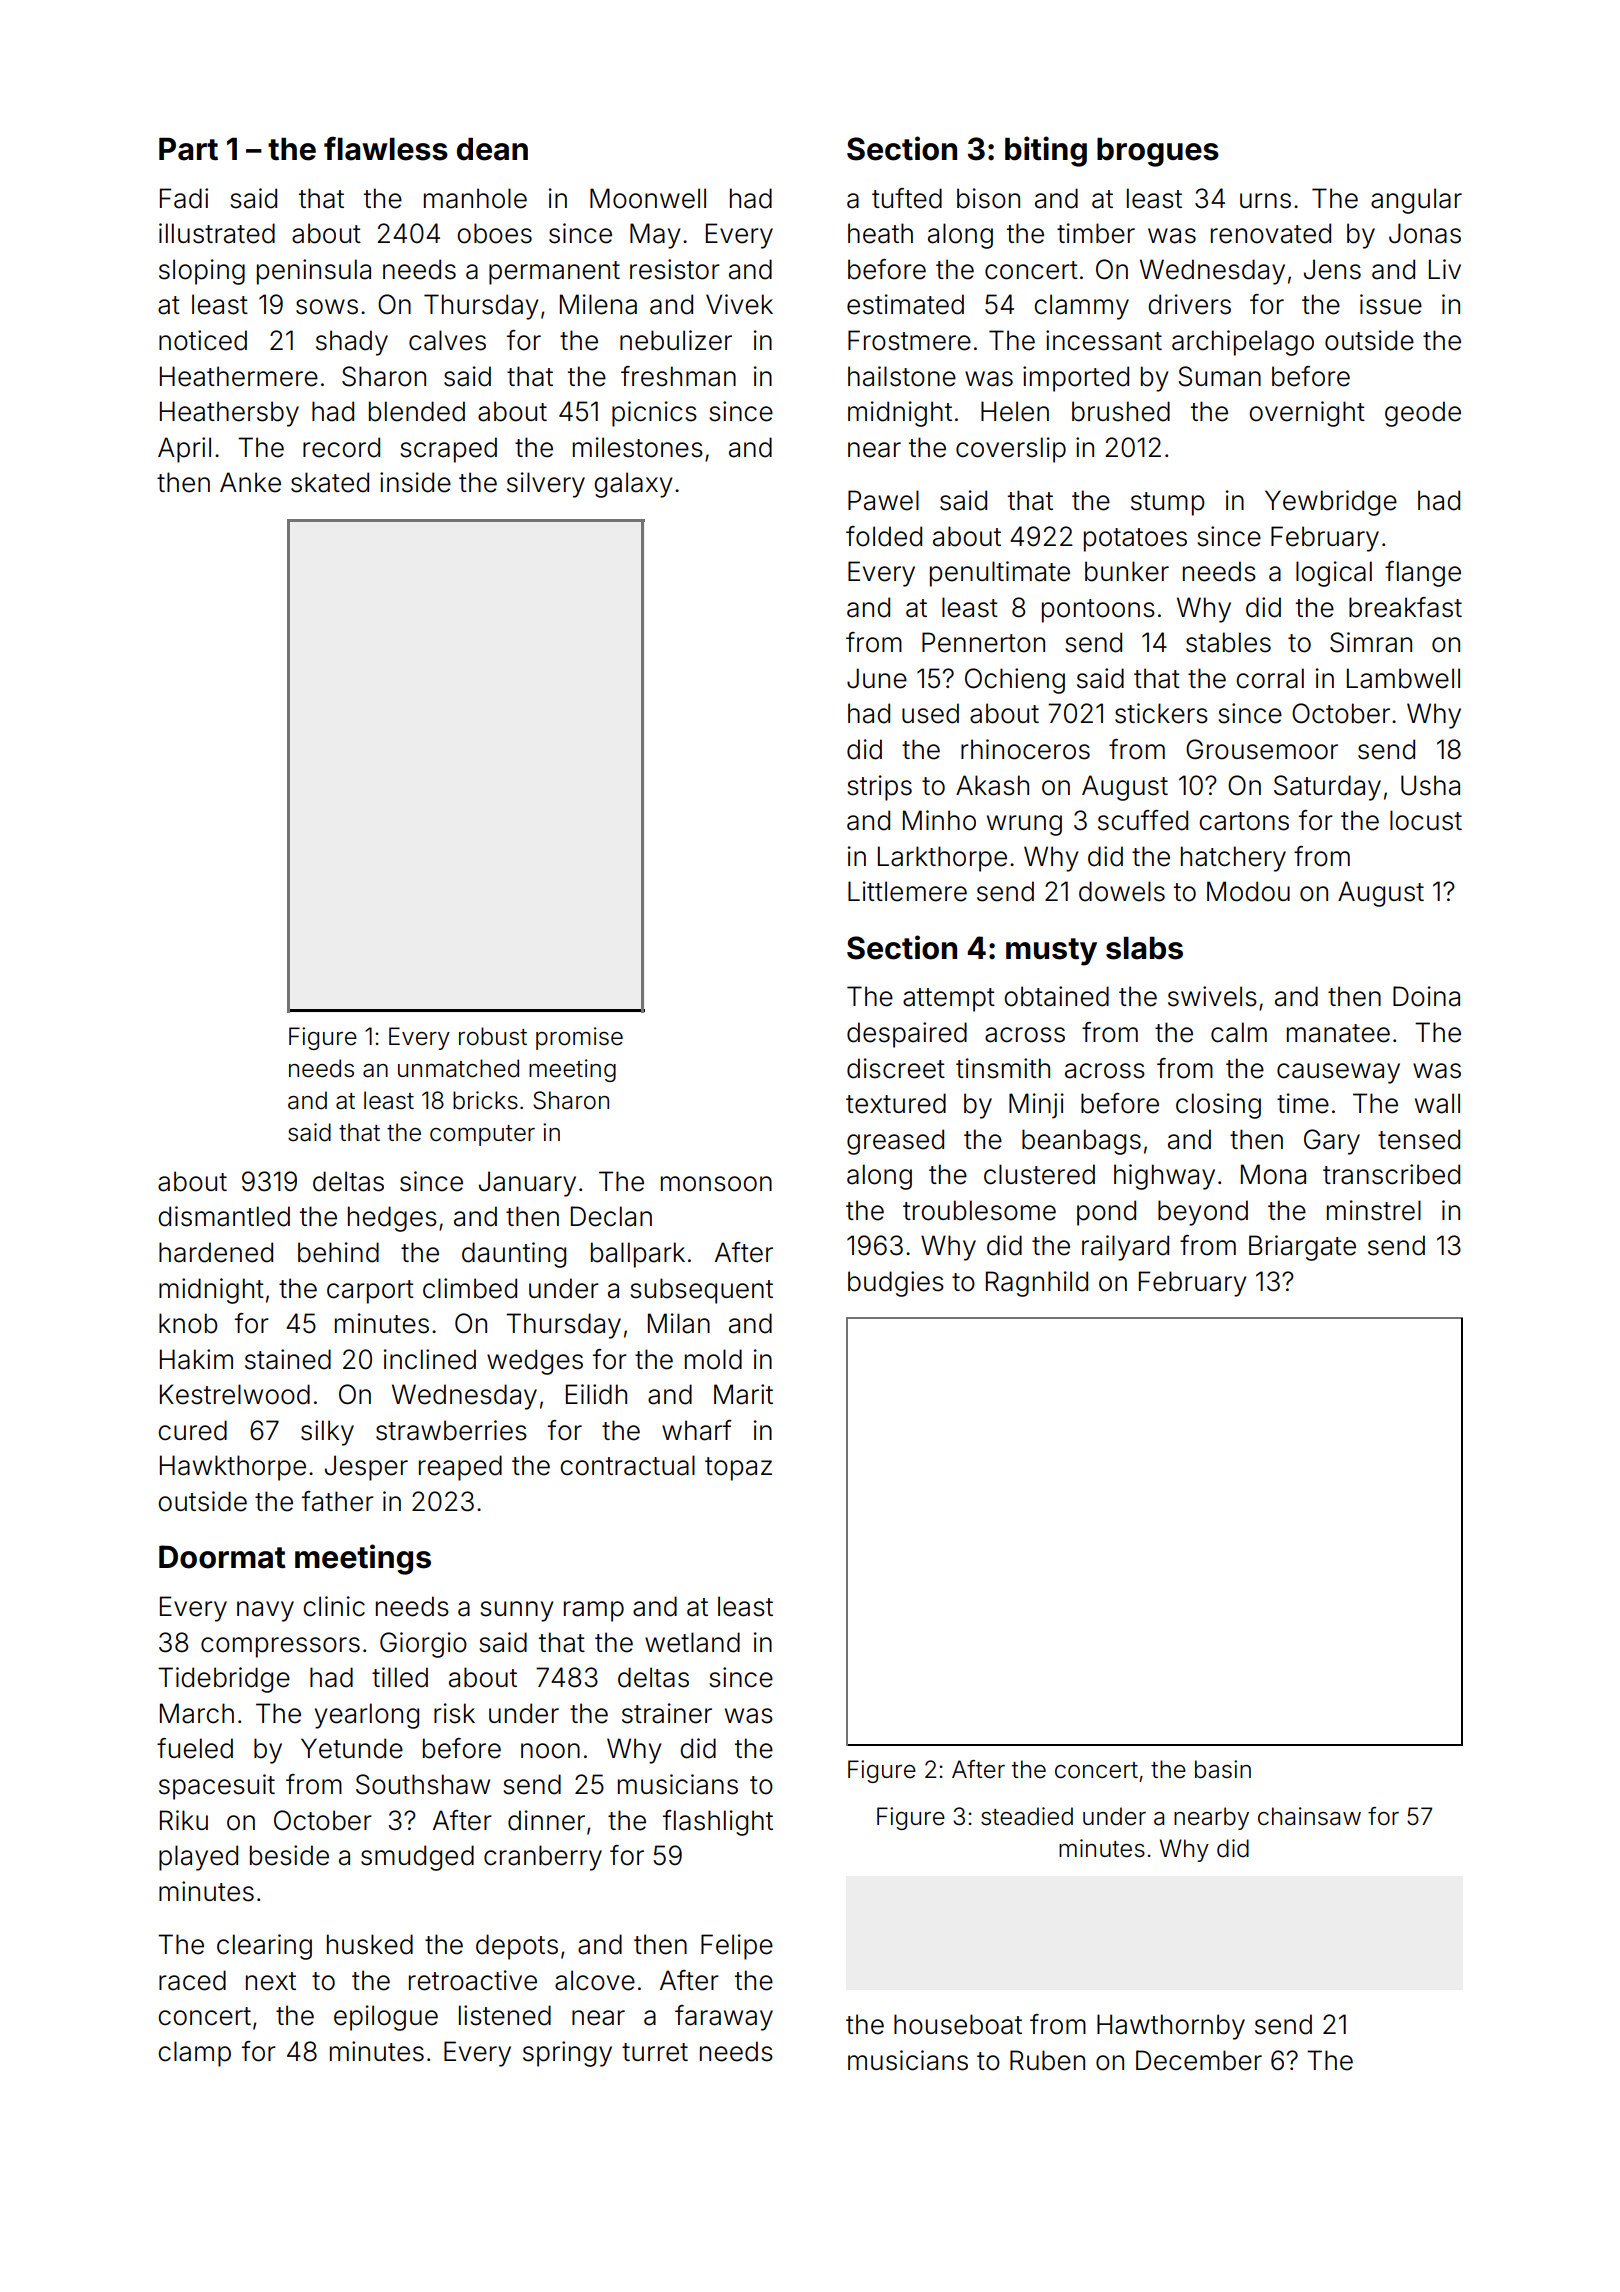 The height and width of the screenshot is (2292, 1620). What do you see at coordinates (879, 788) in the screenshot?
I see `strips` at bounding box center [879, 788].
